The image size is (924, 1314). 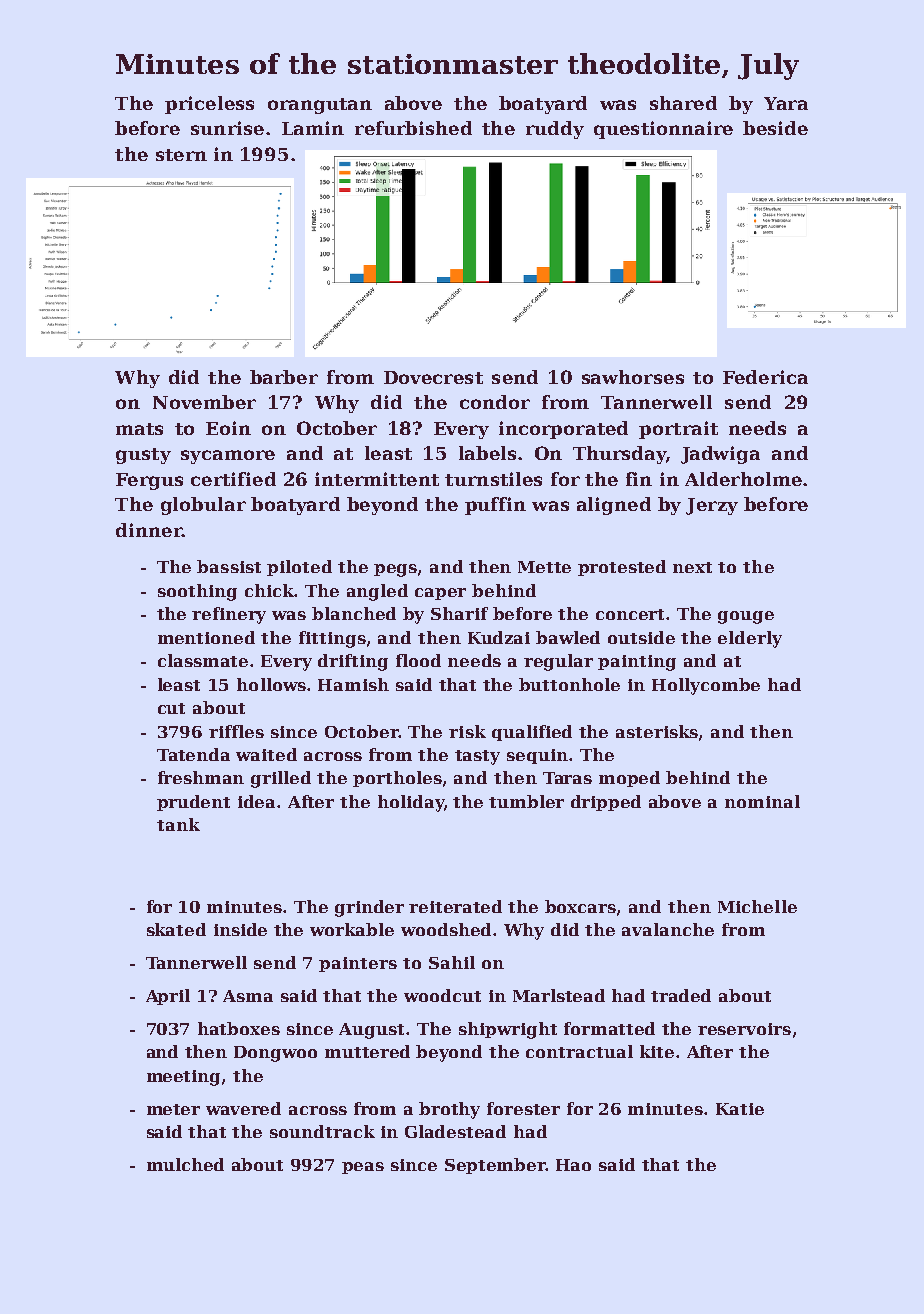 I want to click on mulched, so click(x=185, y=1164).
